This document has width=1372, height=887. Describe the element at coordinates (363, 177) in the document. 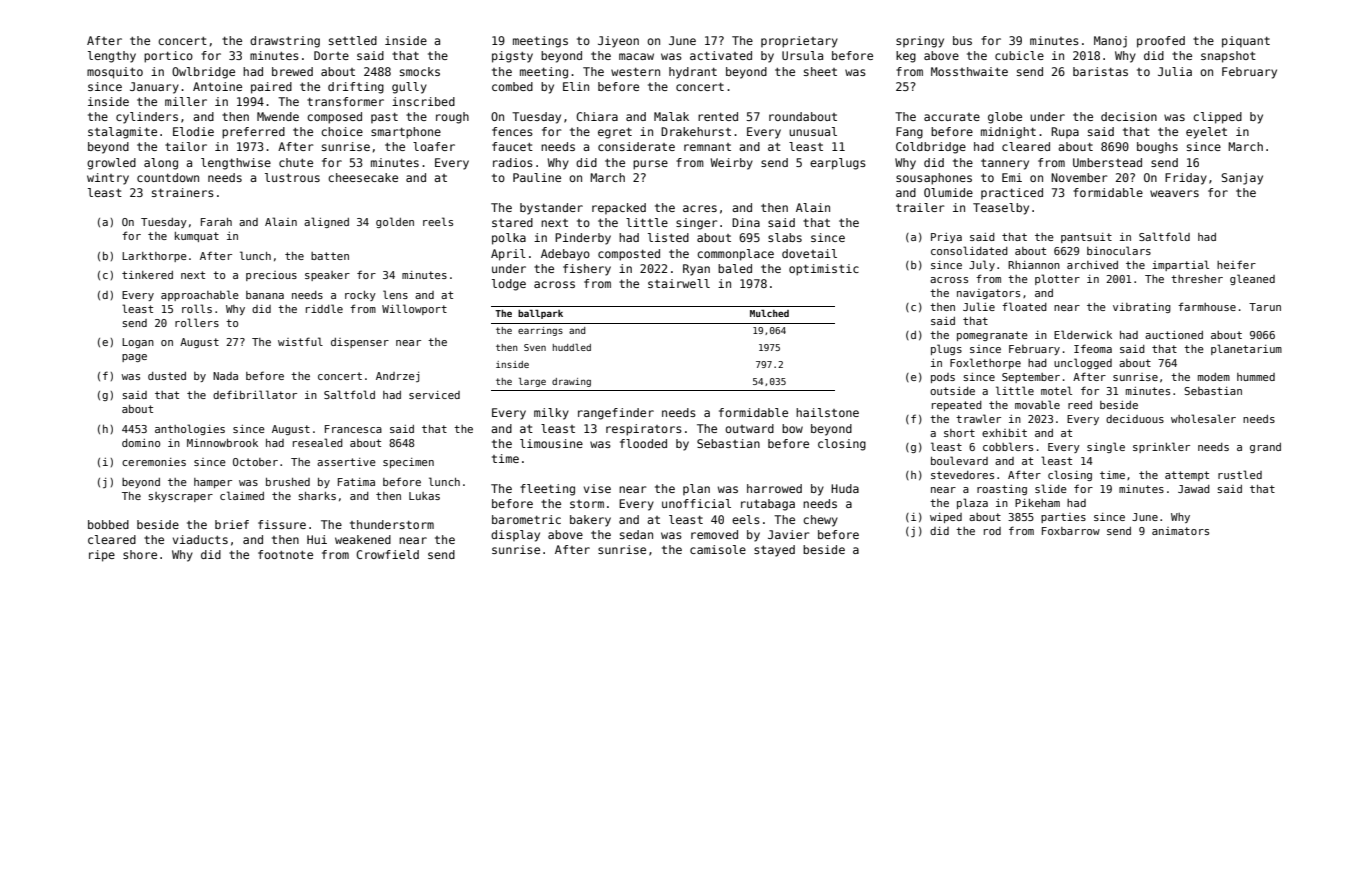

I see `cheesecake` at that location.
